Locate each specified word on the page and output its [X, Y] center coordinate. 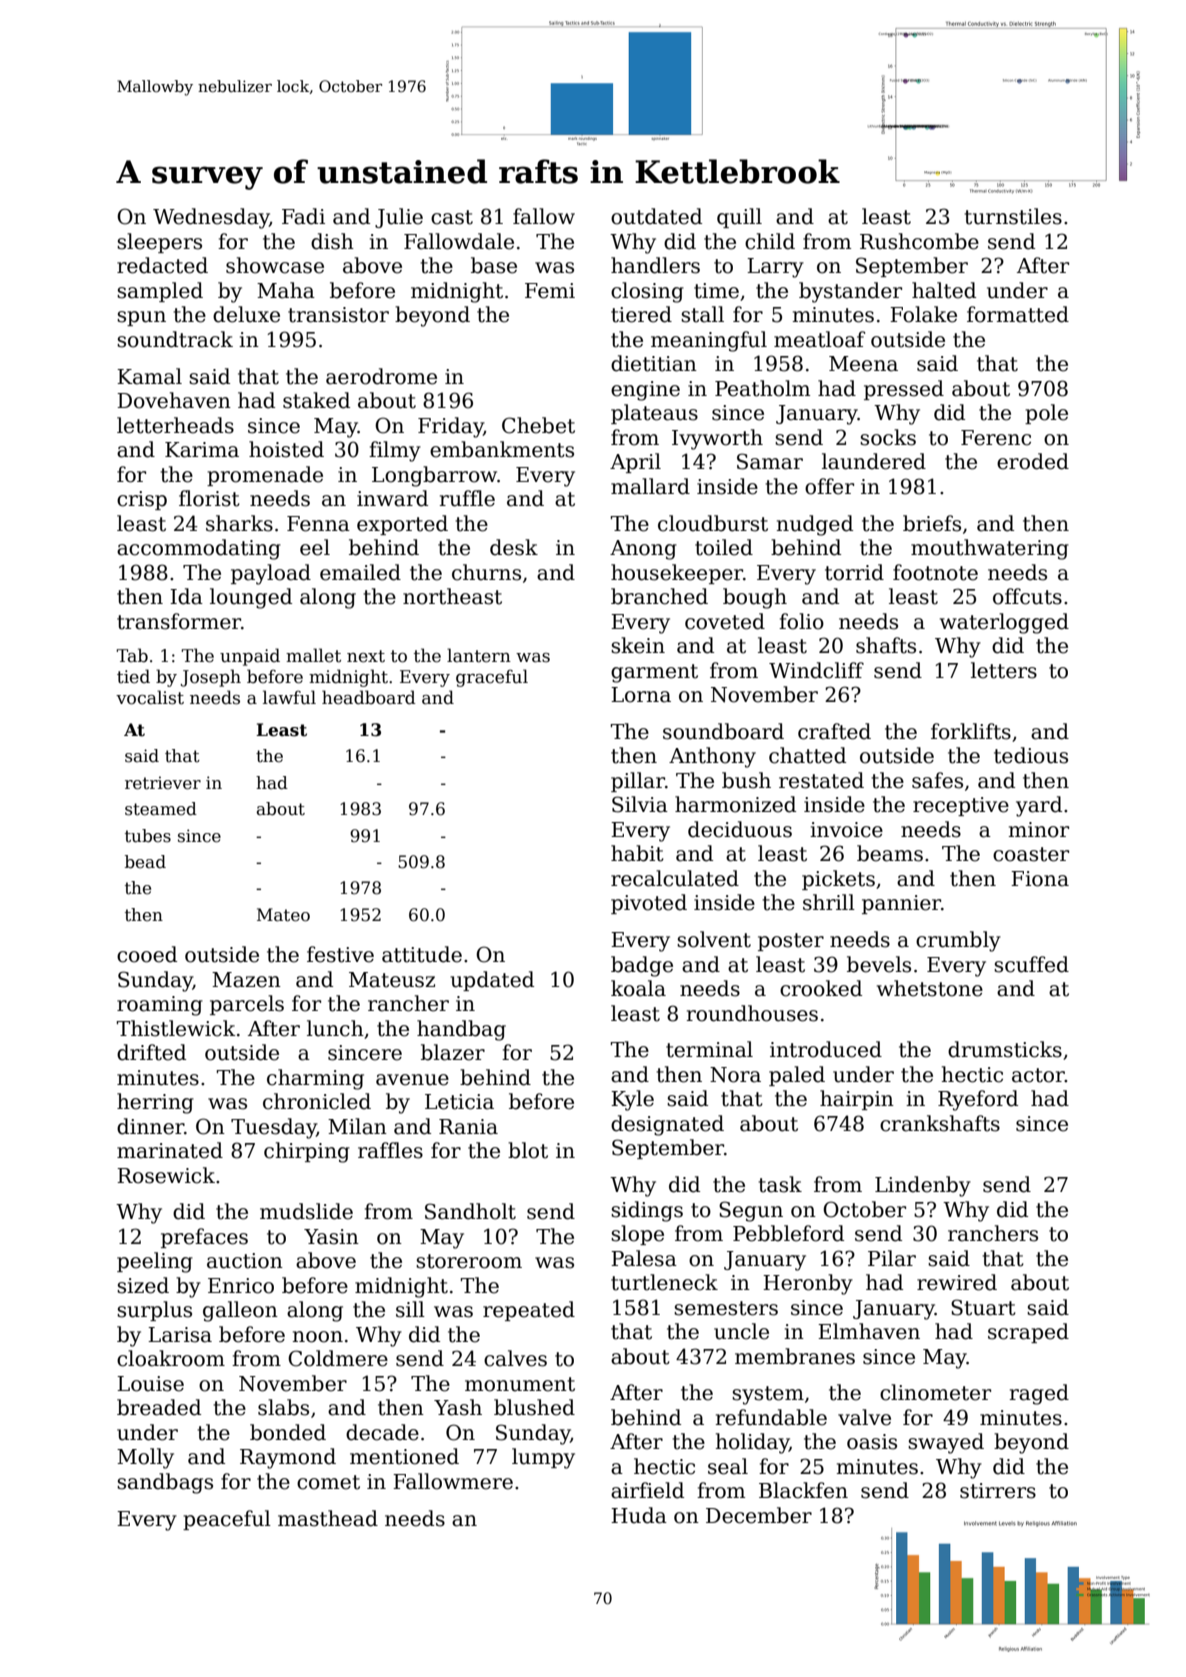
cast [452, 217]
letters [1004, 670]
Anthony [712, 757]
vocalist [150, 697]
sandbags [165, 1483]
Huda [639, 1515]
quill [739, 218]
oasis [872, 1442]
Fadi [303, 216]
